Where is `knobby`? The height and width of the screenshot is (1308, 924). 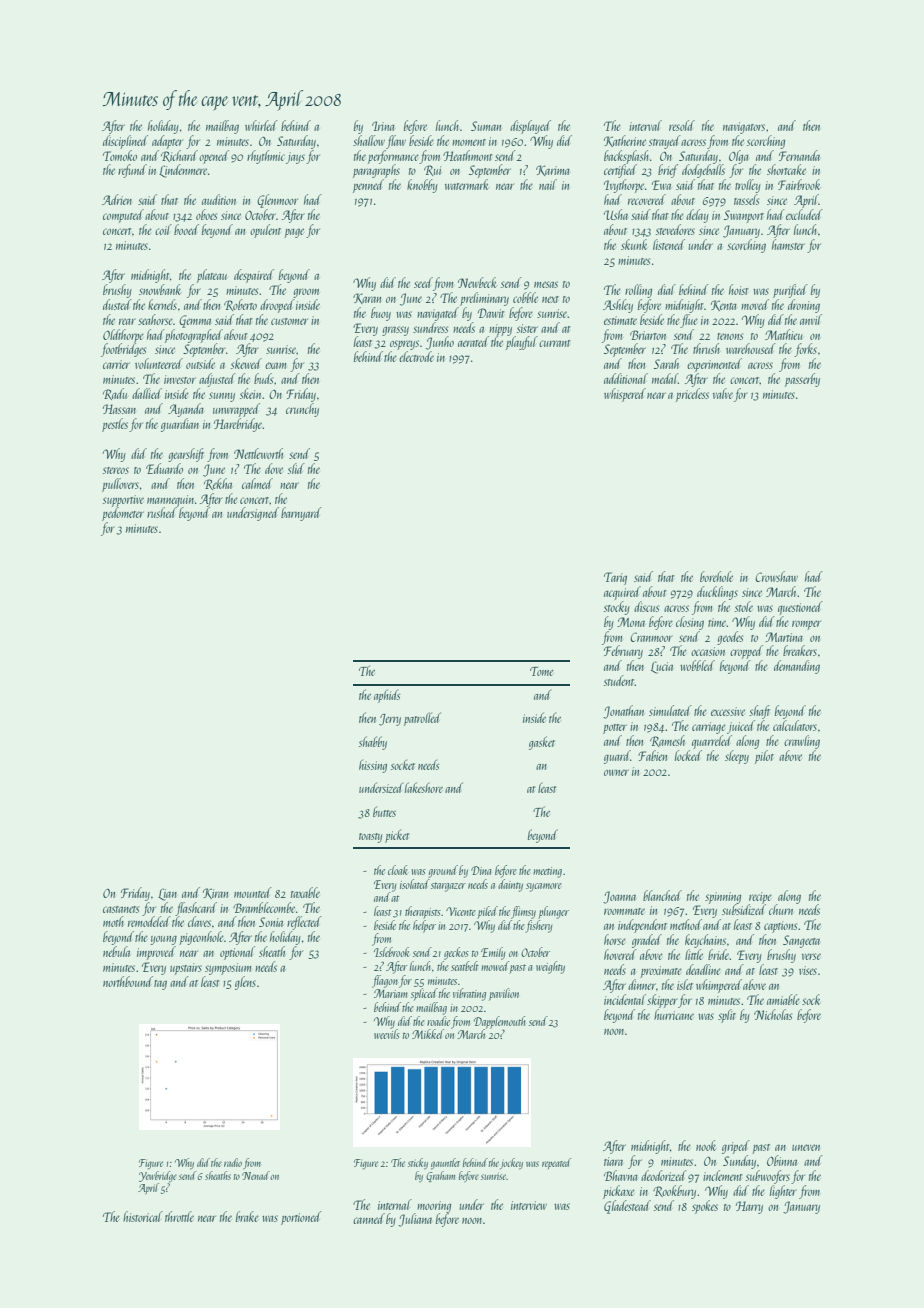 knobby is located at coordinates (422, 186).
